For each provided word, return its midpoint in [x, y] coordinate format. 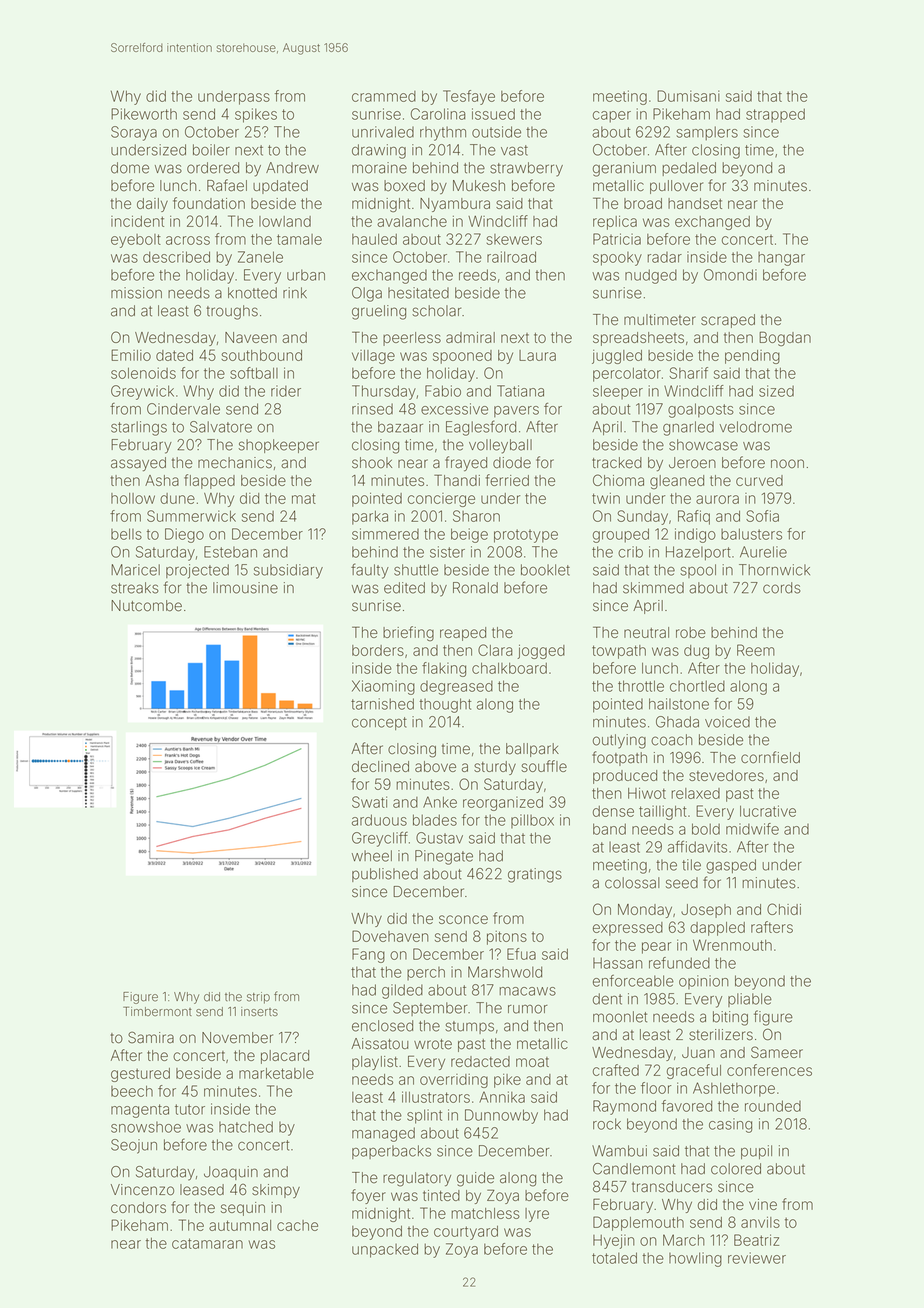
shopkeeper [279, 446]
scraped [728, 321]
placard [285, 1057]
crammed [384, 96]
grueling [379, 312]
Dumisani [688, 96]
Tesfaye [469, 97]
